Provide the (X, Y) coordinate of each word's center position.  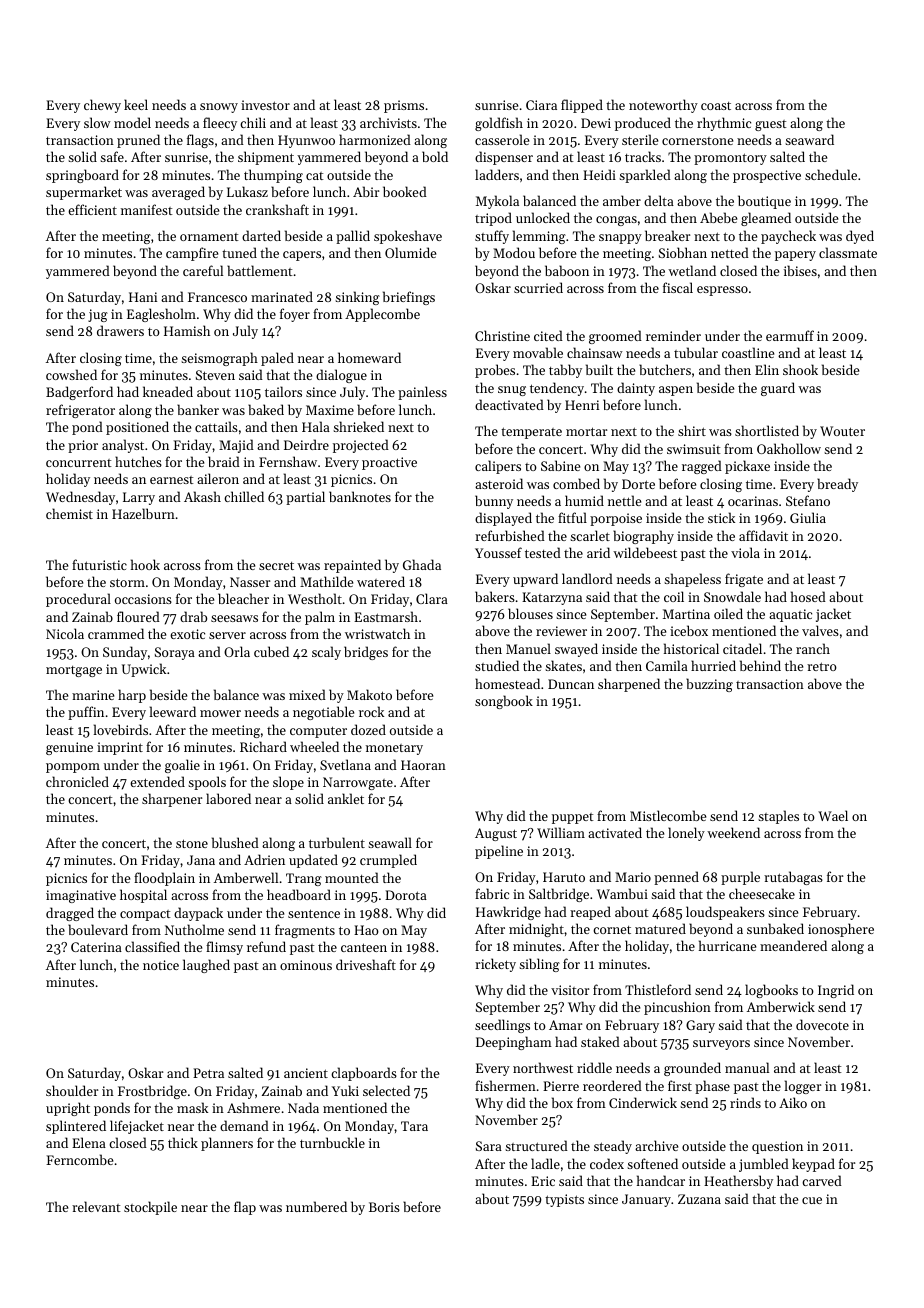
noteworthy (663, 106)
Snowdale (732, 596)
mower (220, 713)
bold (435, 156)
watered (381, 581)
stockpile (150, 1208)
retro (822, 666)
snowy (219, 108)
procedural (78, 600)
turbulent (337, 842)
